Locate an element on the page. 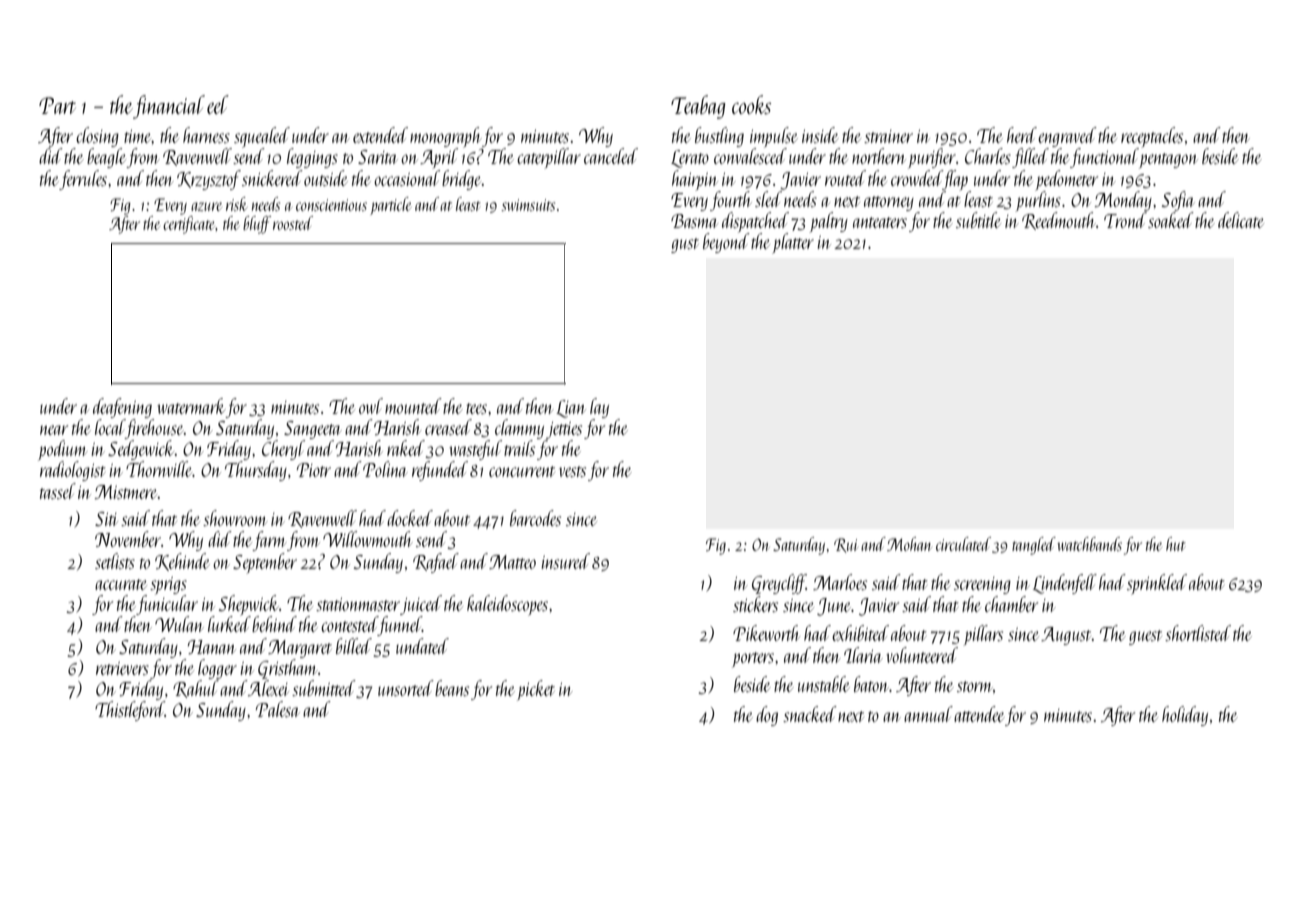 The width and height of the image is (1308, 924). Teabag is located at coordinates (698, 107).
